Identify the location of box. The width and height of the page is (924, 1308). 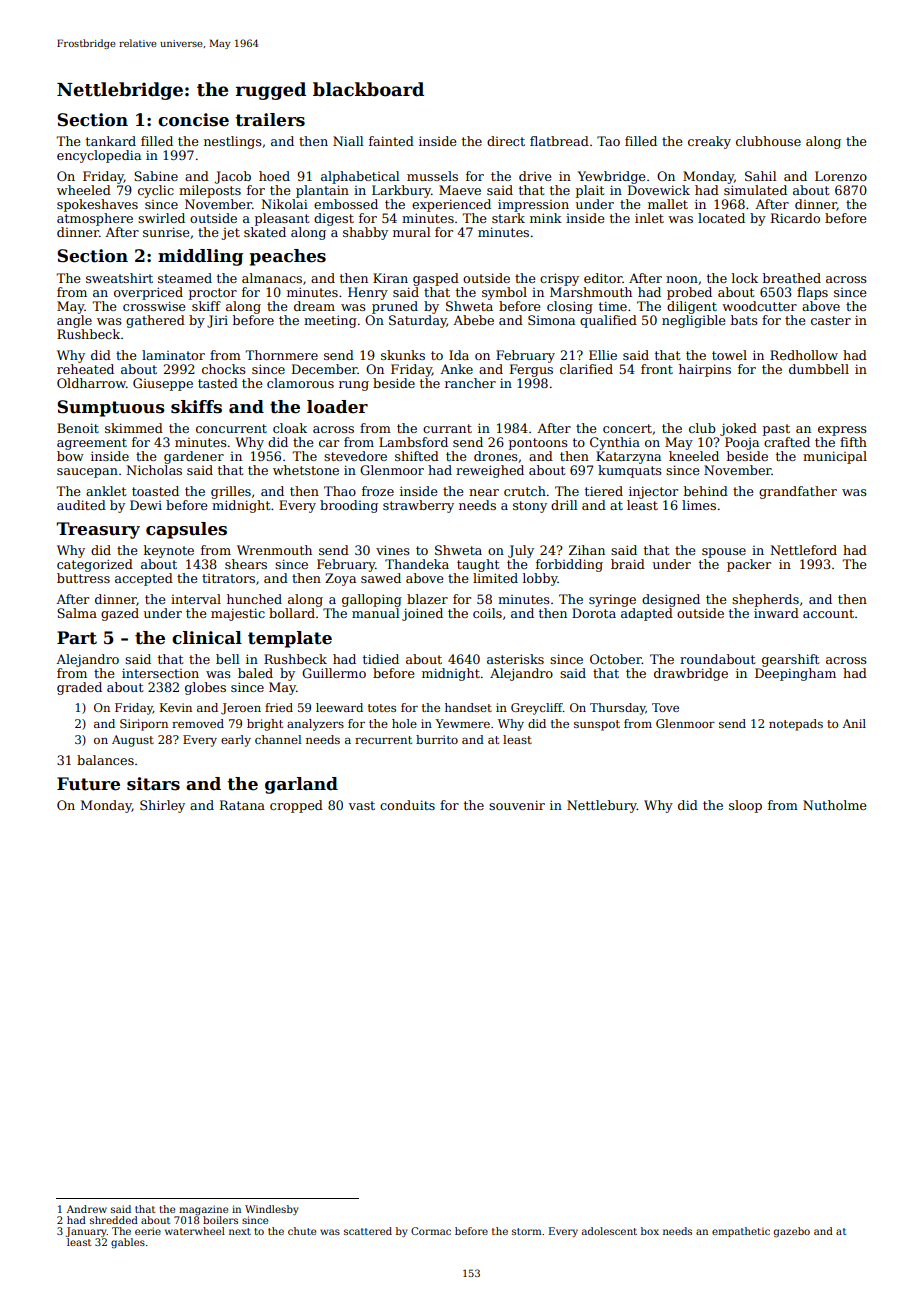
(650, 1231).
